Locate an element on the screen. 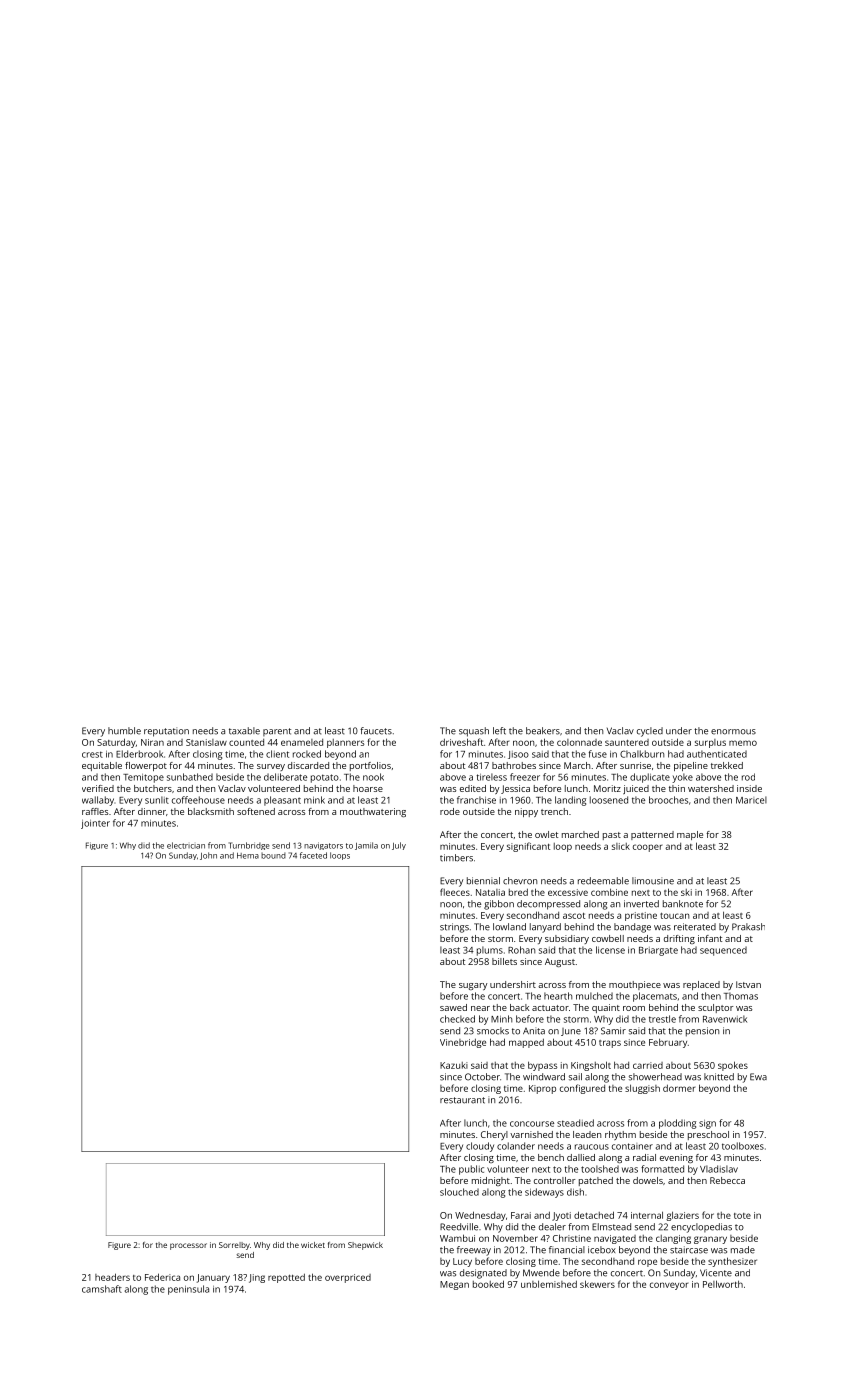 The image size is (849, 1400). carried is located at coordinates (648, 1065).
